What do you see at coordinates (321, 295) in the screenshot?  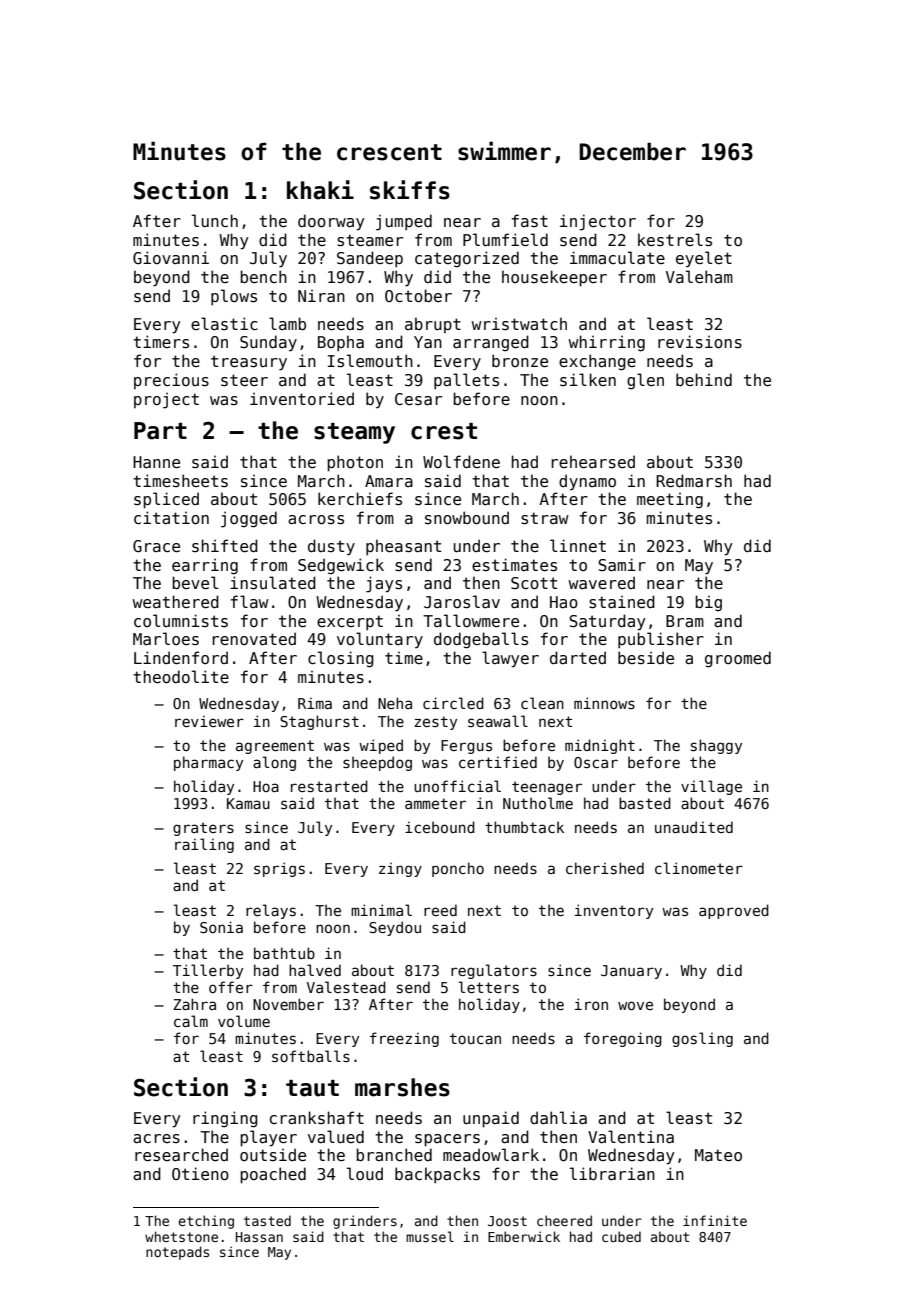 I see `Niran` at bounding box center [321, 295].
